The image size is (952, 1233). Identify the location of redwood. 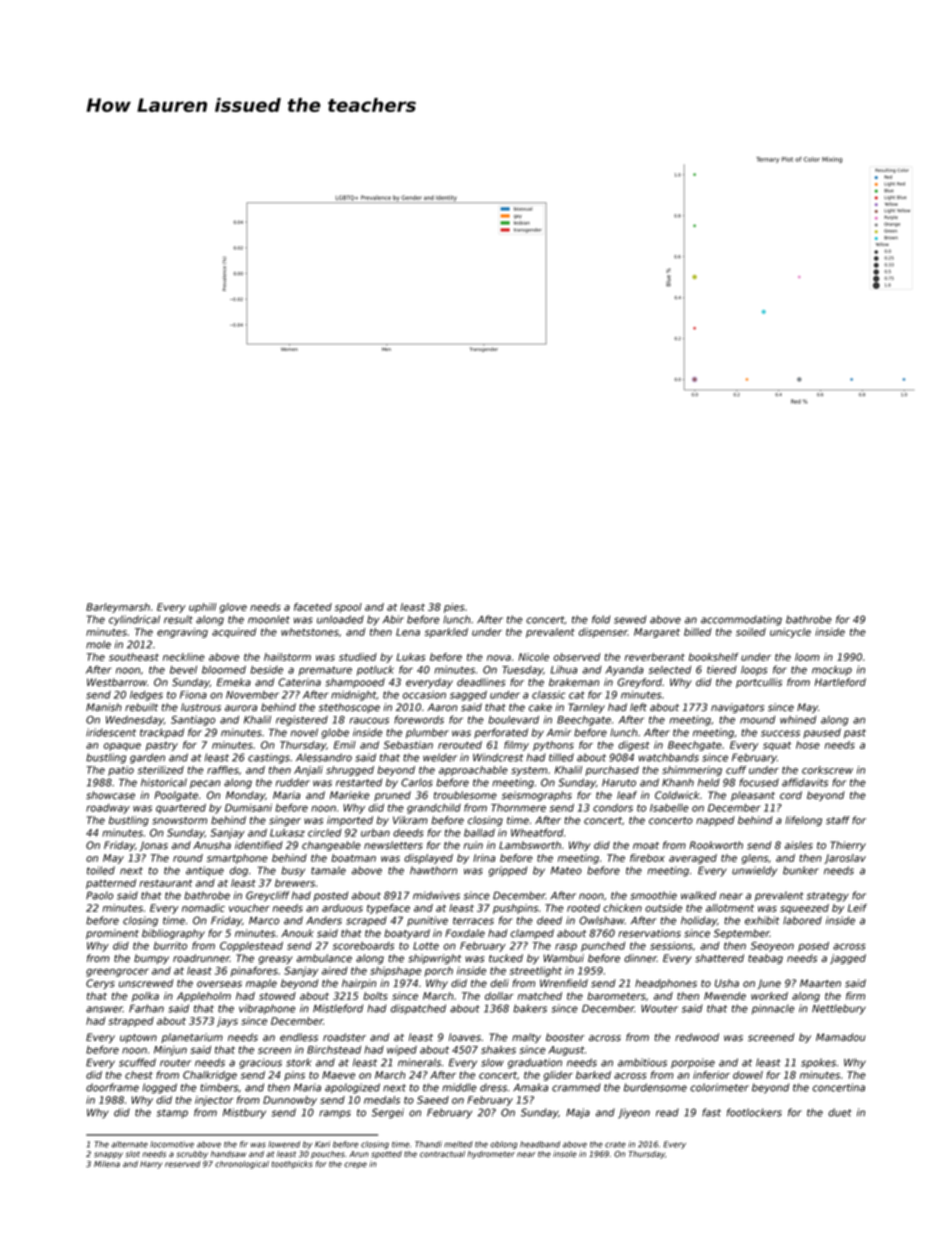
(697, 1037).
